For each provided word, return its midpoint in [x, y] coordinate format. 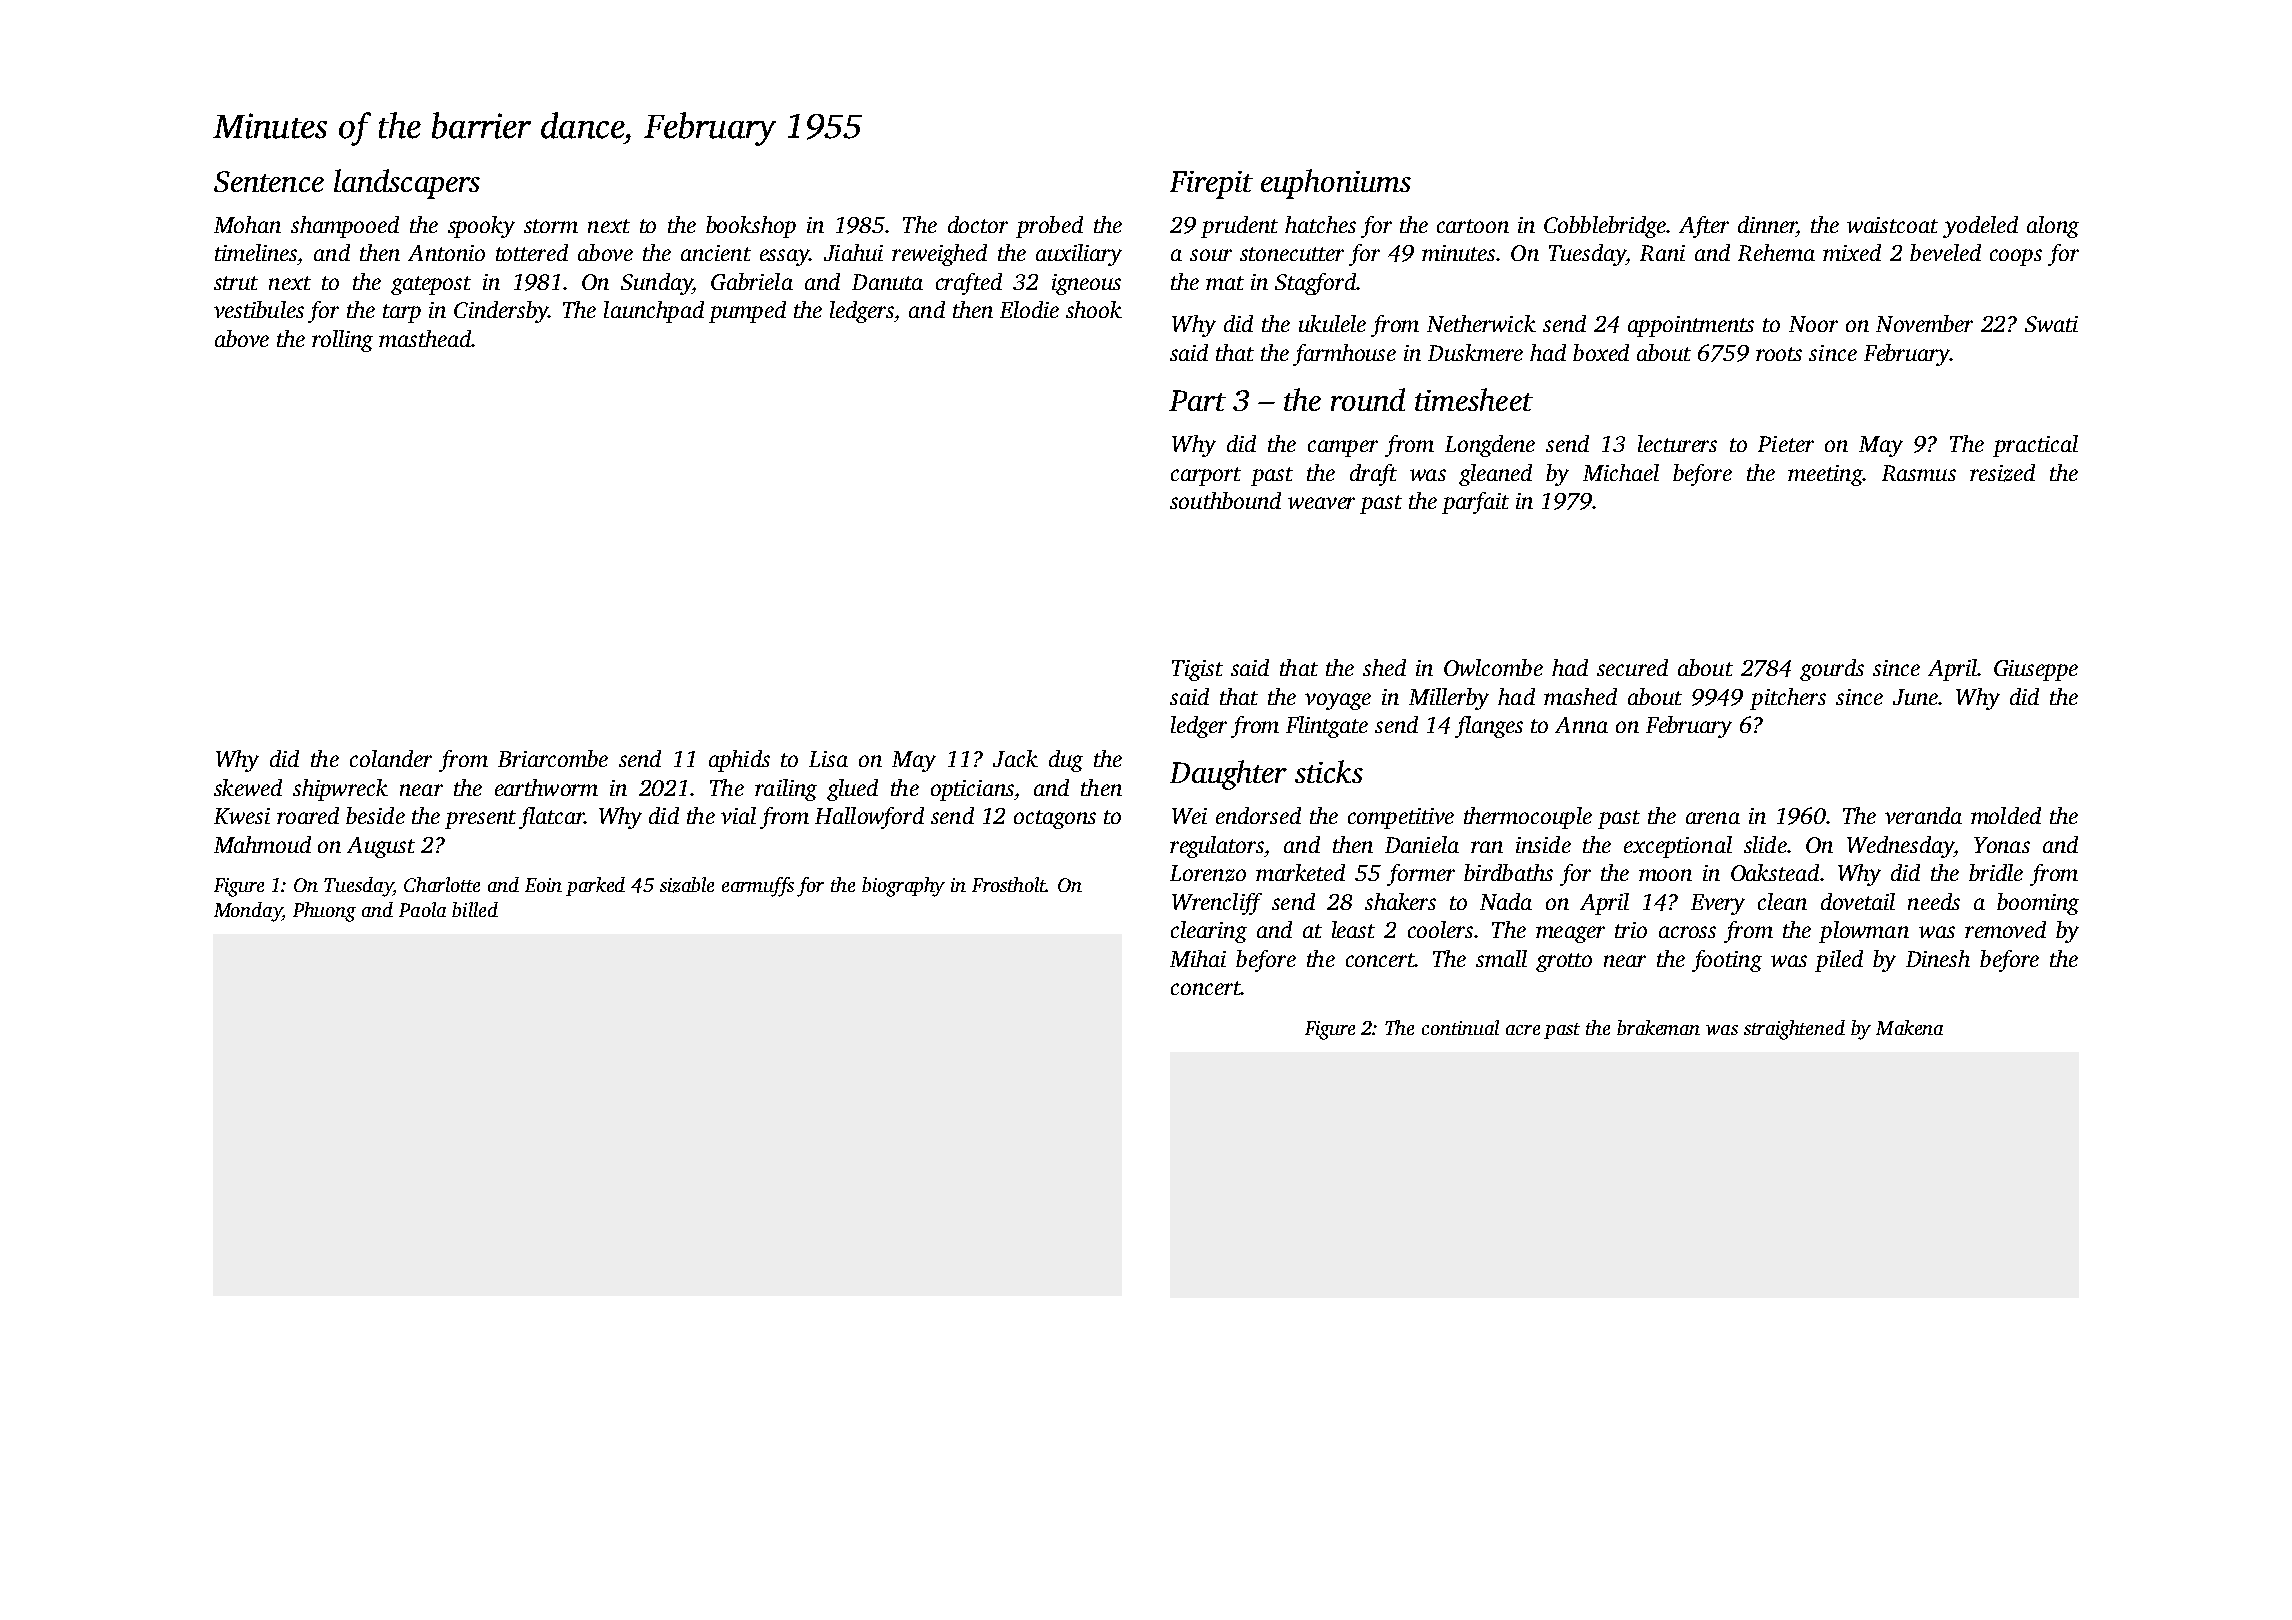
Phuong [324, 912]
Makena [1909, 1027]
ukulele [1332, 323]
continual [1460, 1027]
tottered [532, 252]
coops [2016, 257]
